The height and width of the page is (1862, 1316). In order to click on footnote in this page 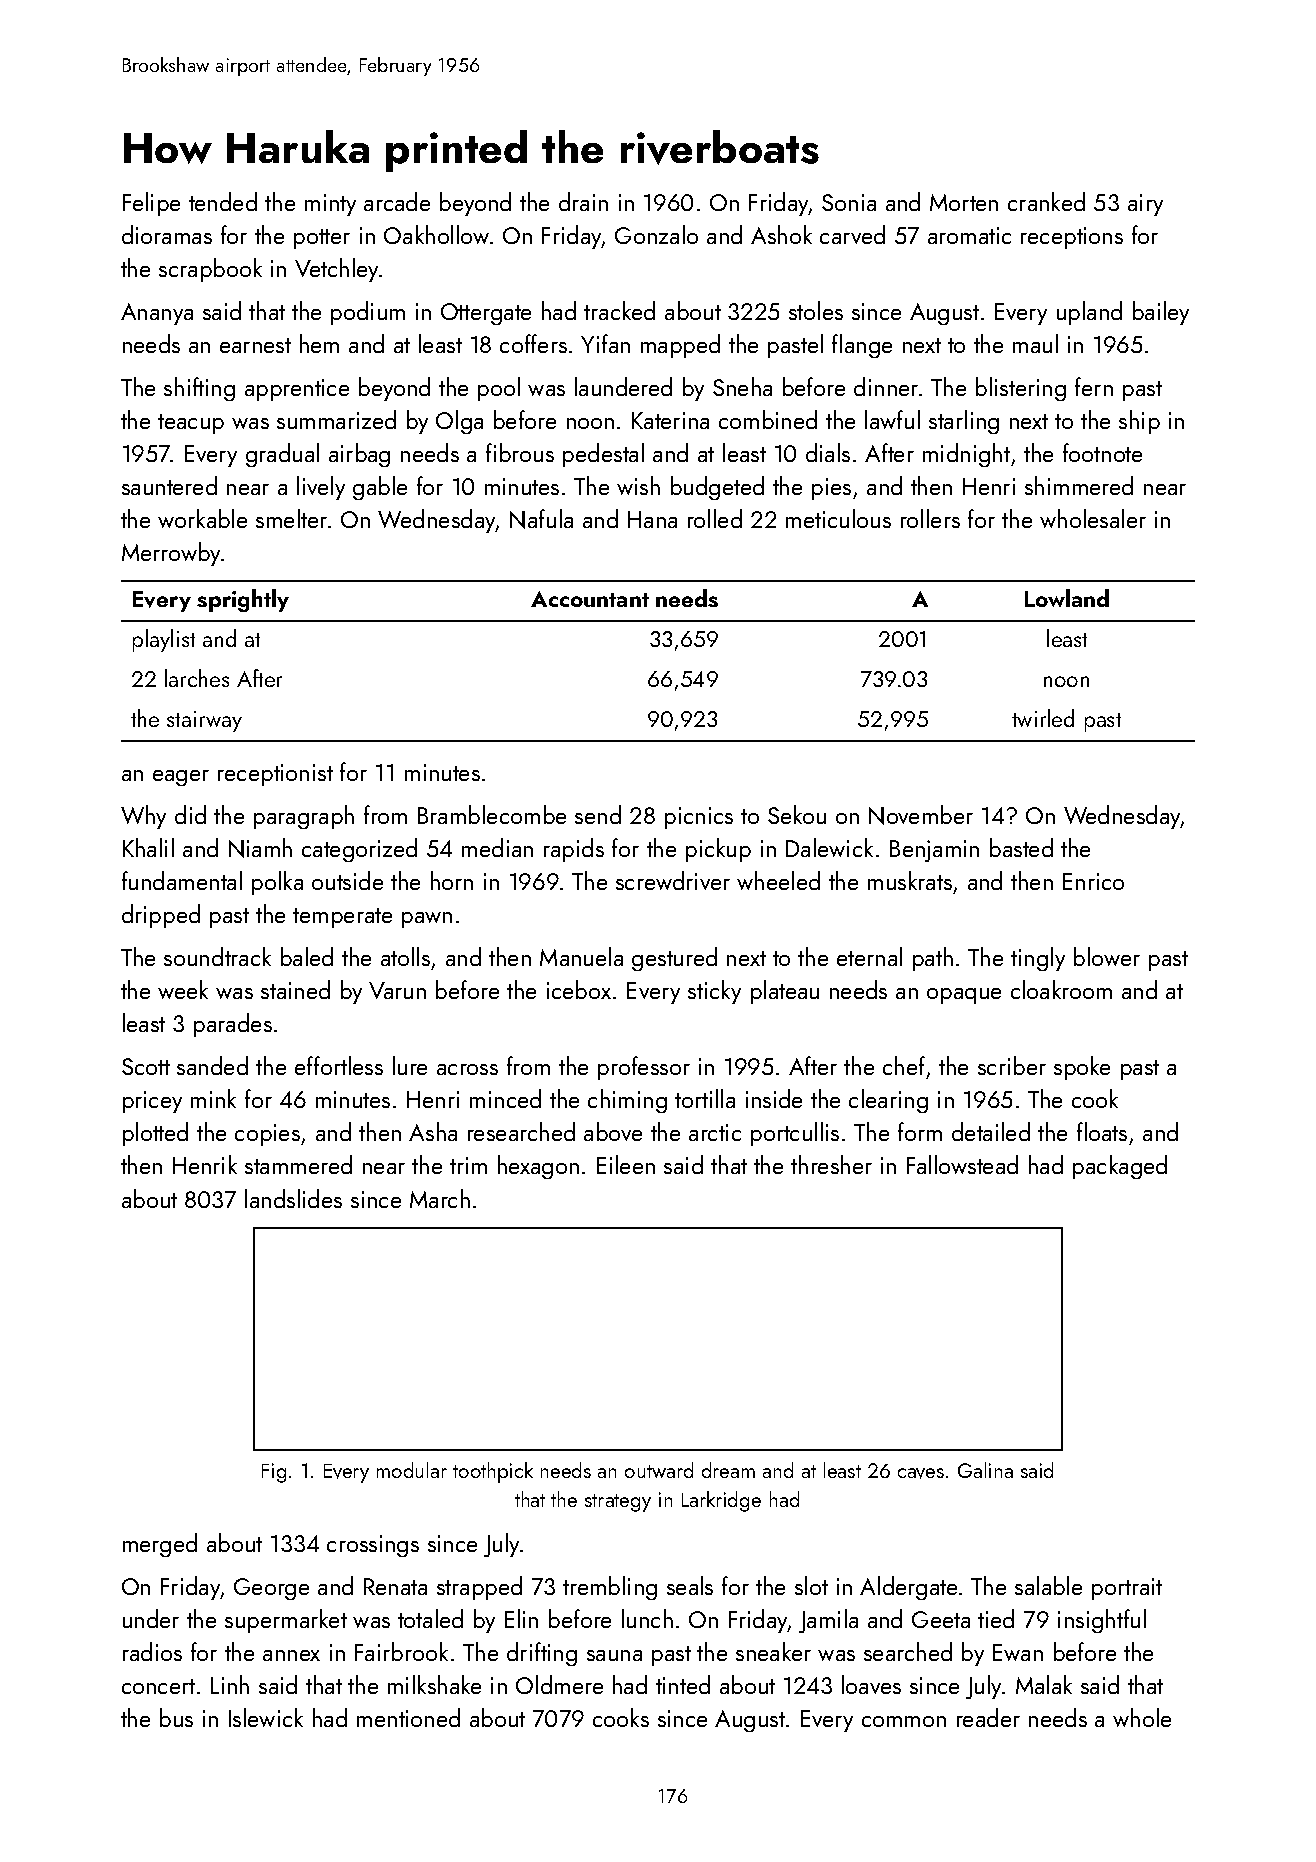, I will do `click(1102, 452)`.
